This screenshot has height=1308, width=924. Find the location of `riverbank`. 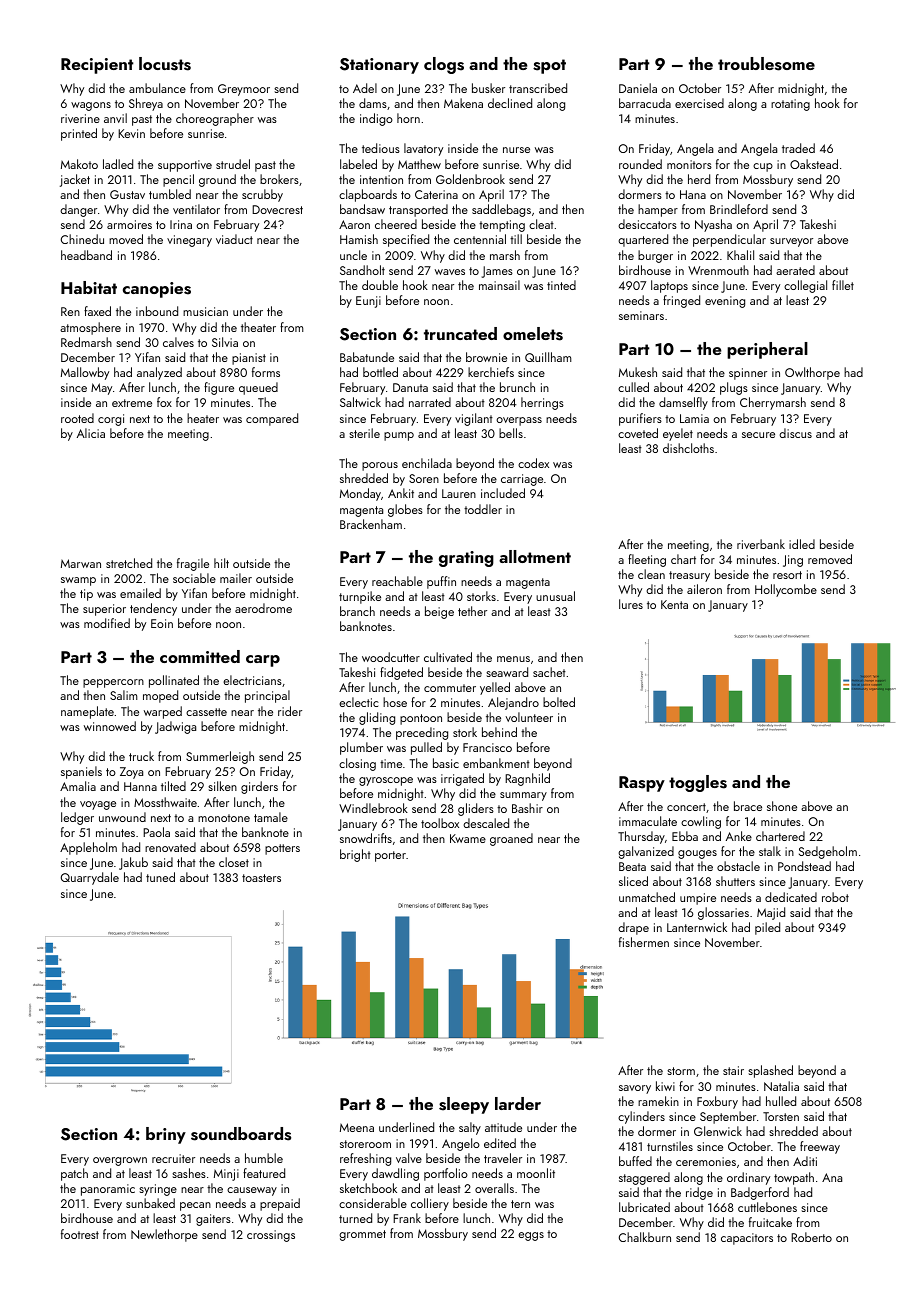

riverbank is located at coordinates (761, 544).
